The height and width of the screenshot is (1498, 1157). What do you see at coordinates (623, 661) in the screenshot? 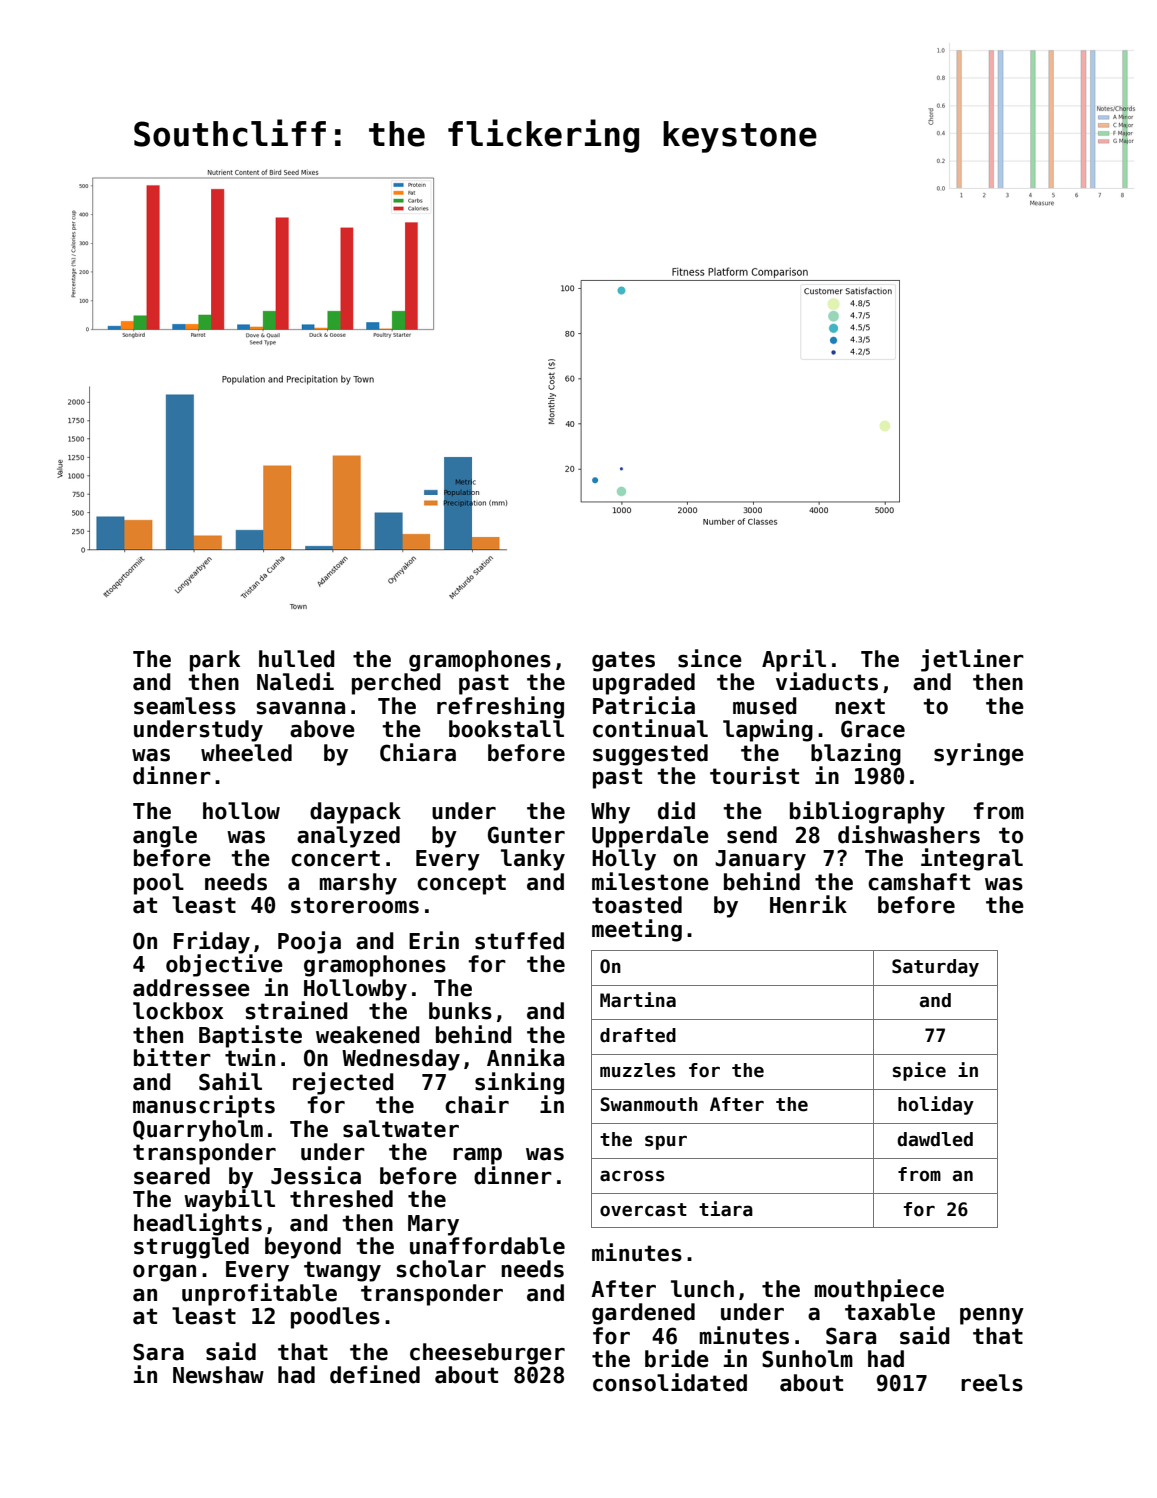
I see `gates` at bounding box center [623, 661].
